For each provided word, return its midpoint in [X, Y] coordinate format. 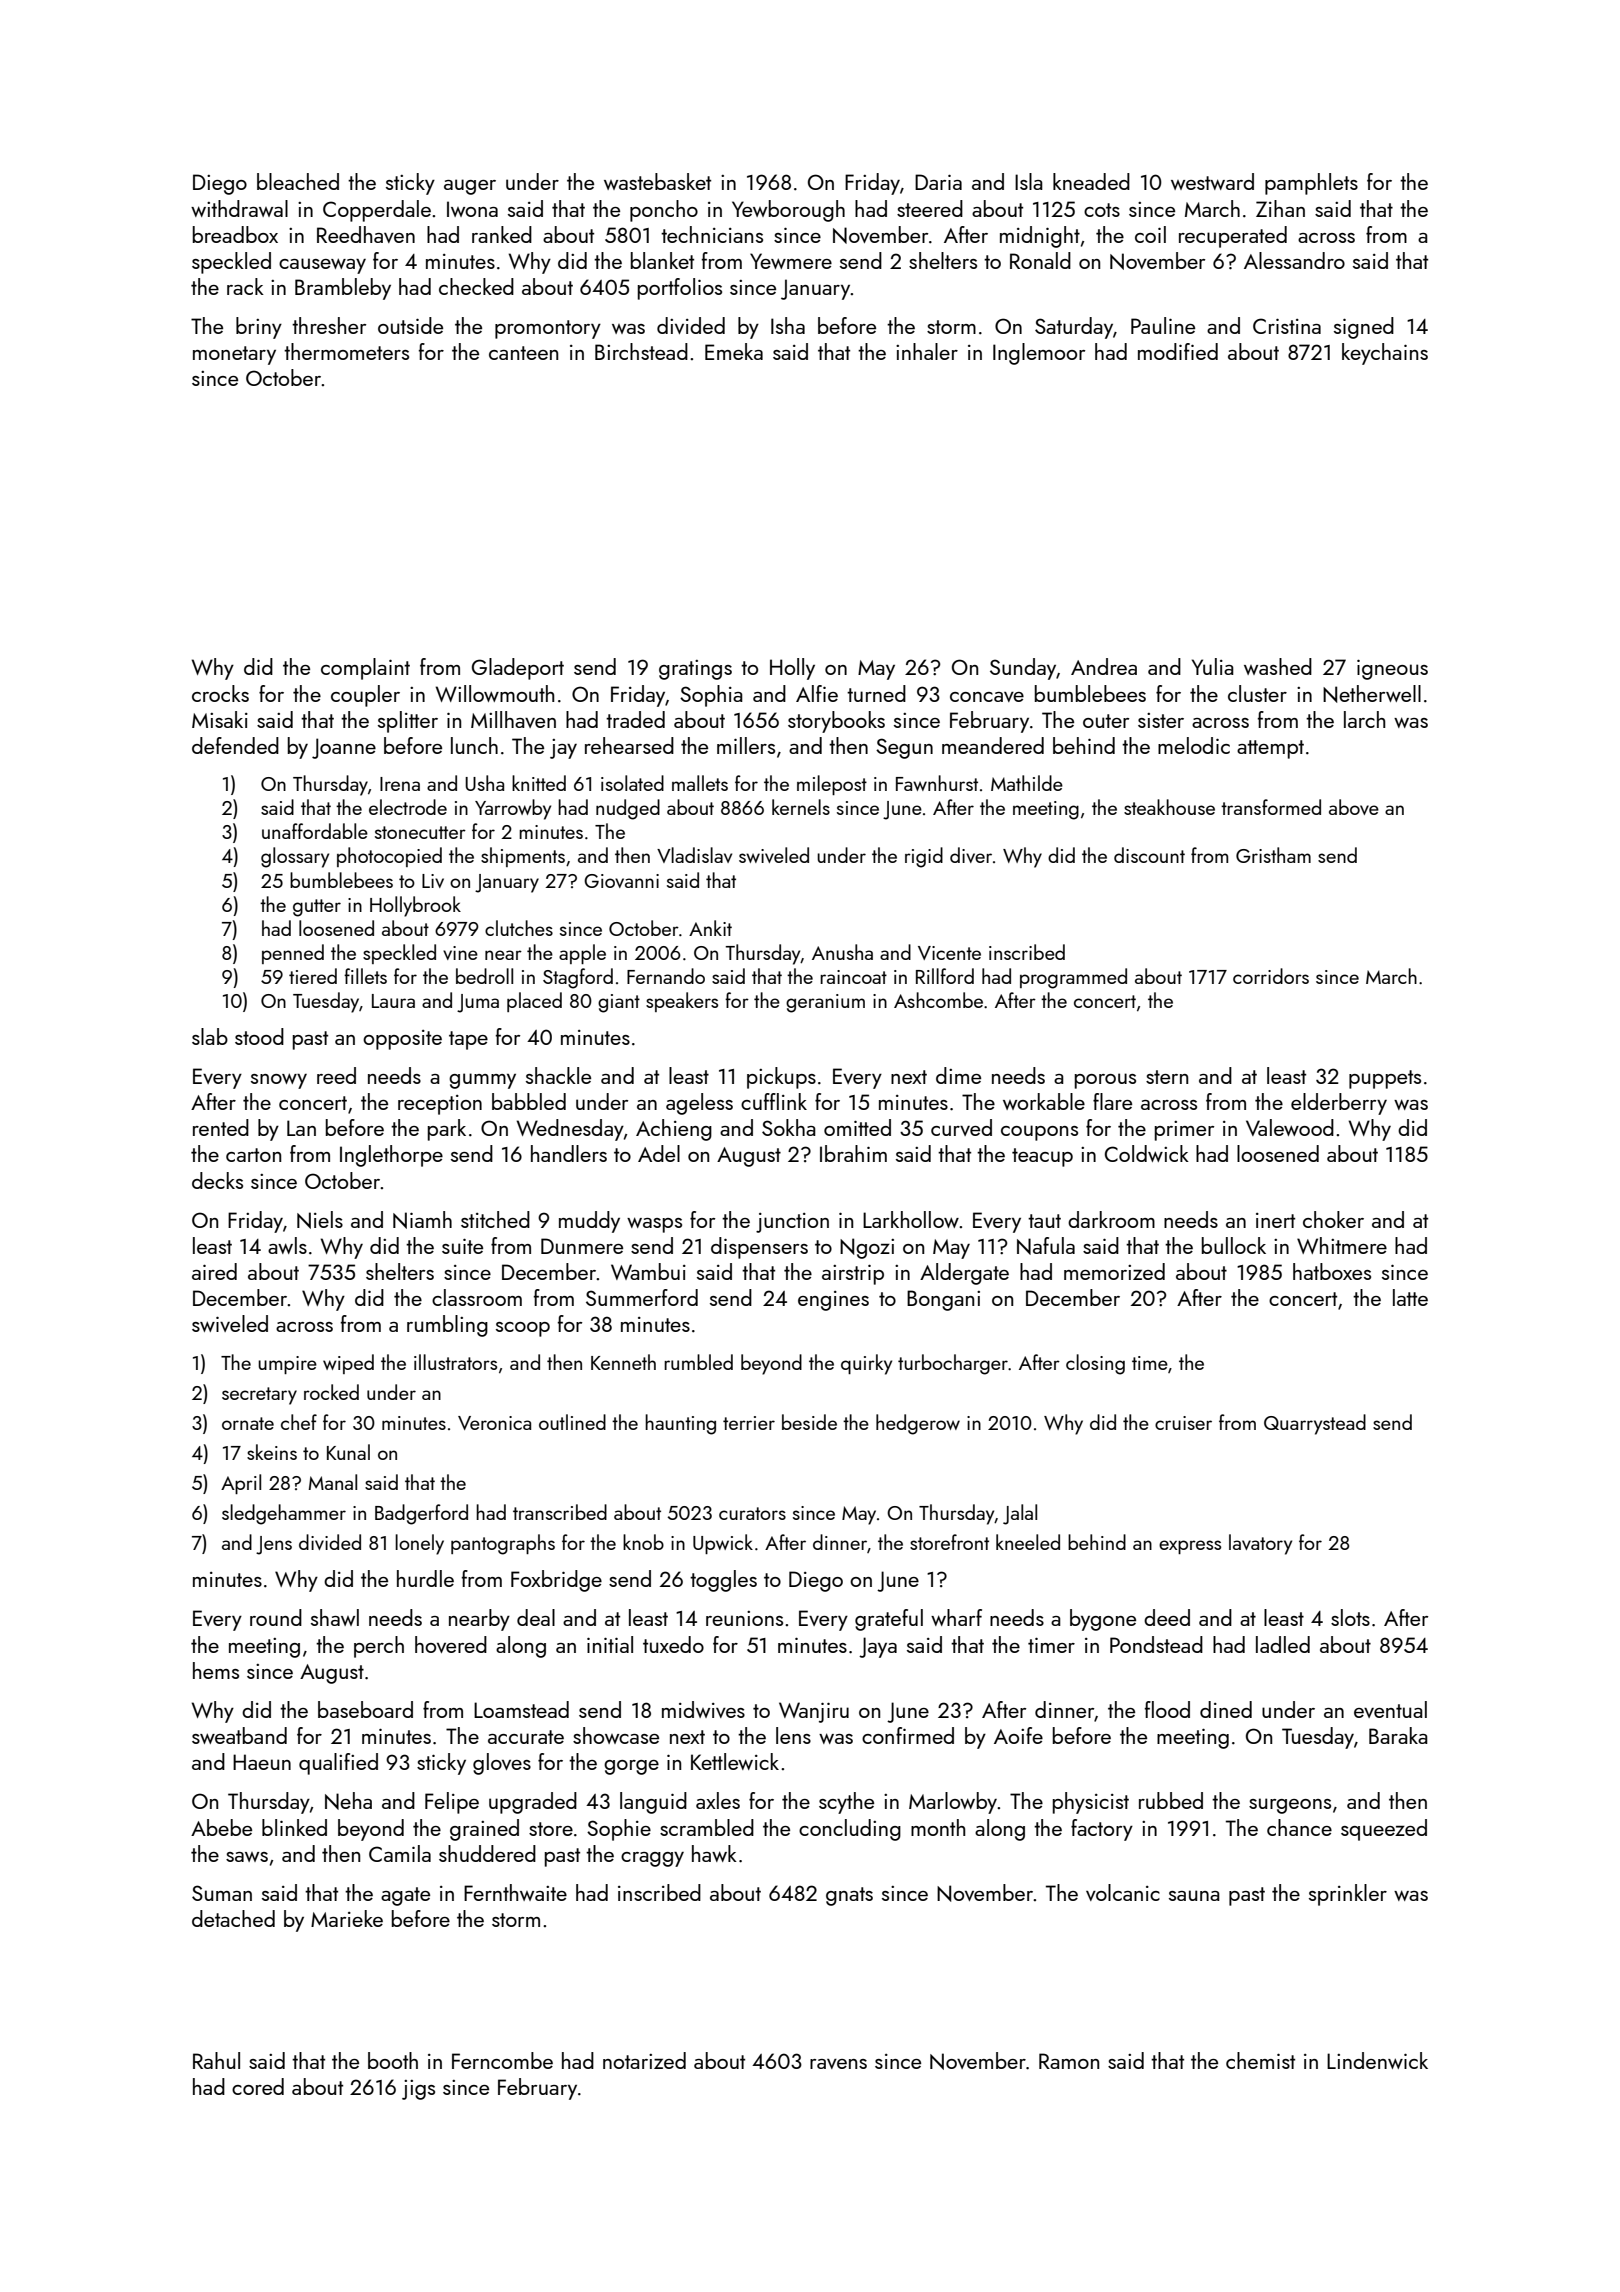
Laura [393, 1001]
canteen [523, 353]
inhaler [927, 351]
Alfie [817, 693]
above [1354, 807]
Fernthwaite [515, 1892]
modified [1178, 351]
